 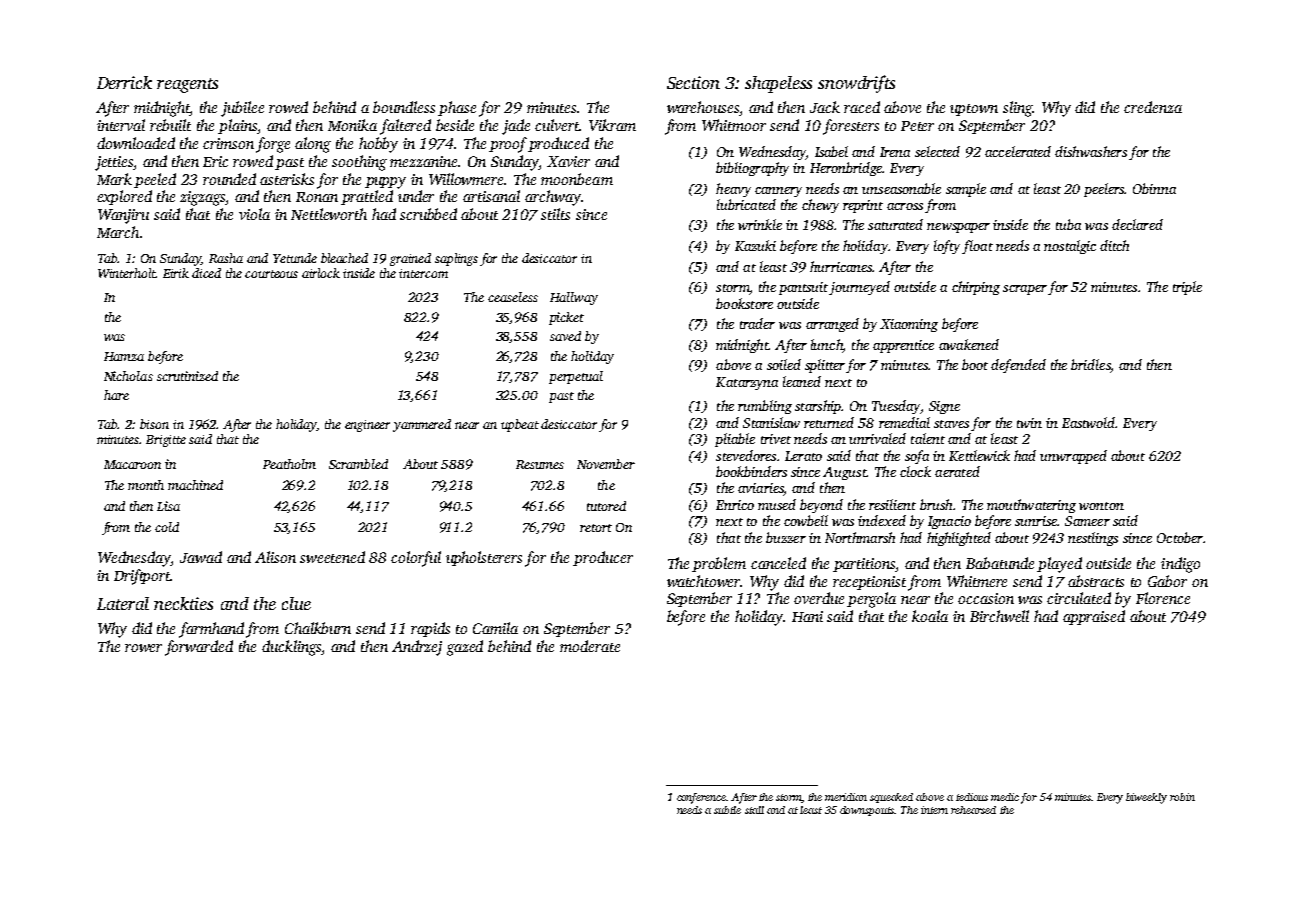 I want to click on sling, so click(x=1018, y=109).
